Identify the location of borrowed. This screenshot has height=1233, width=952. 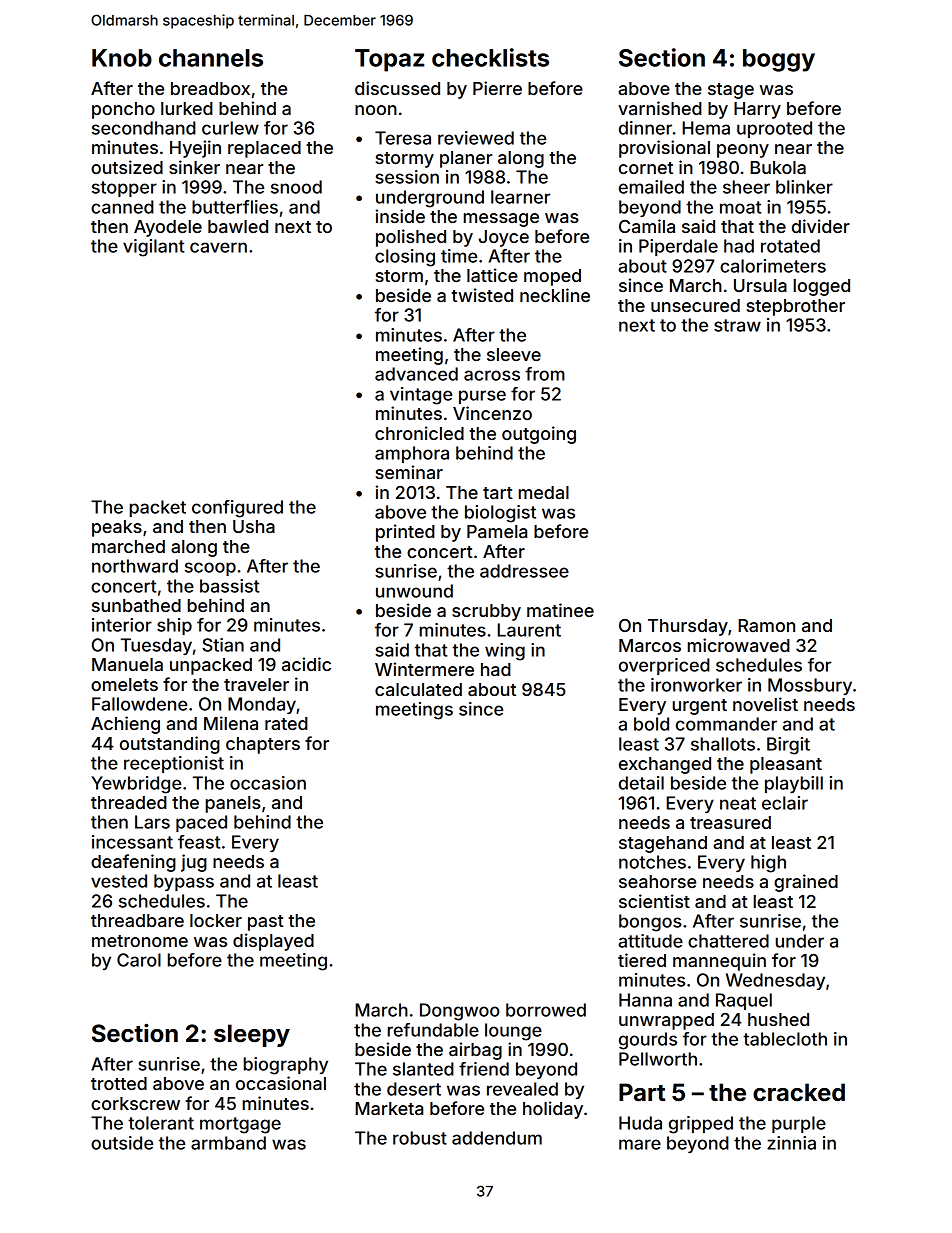
(546, 1010).
